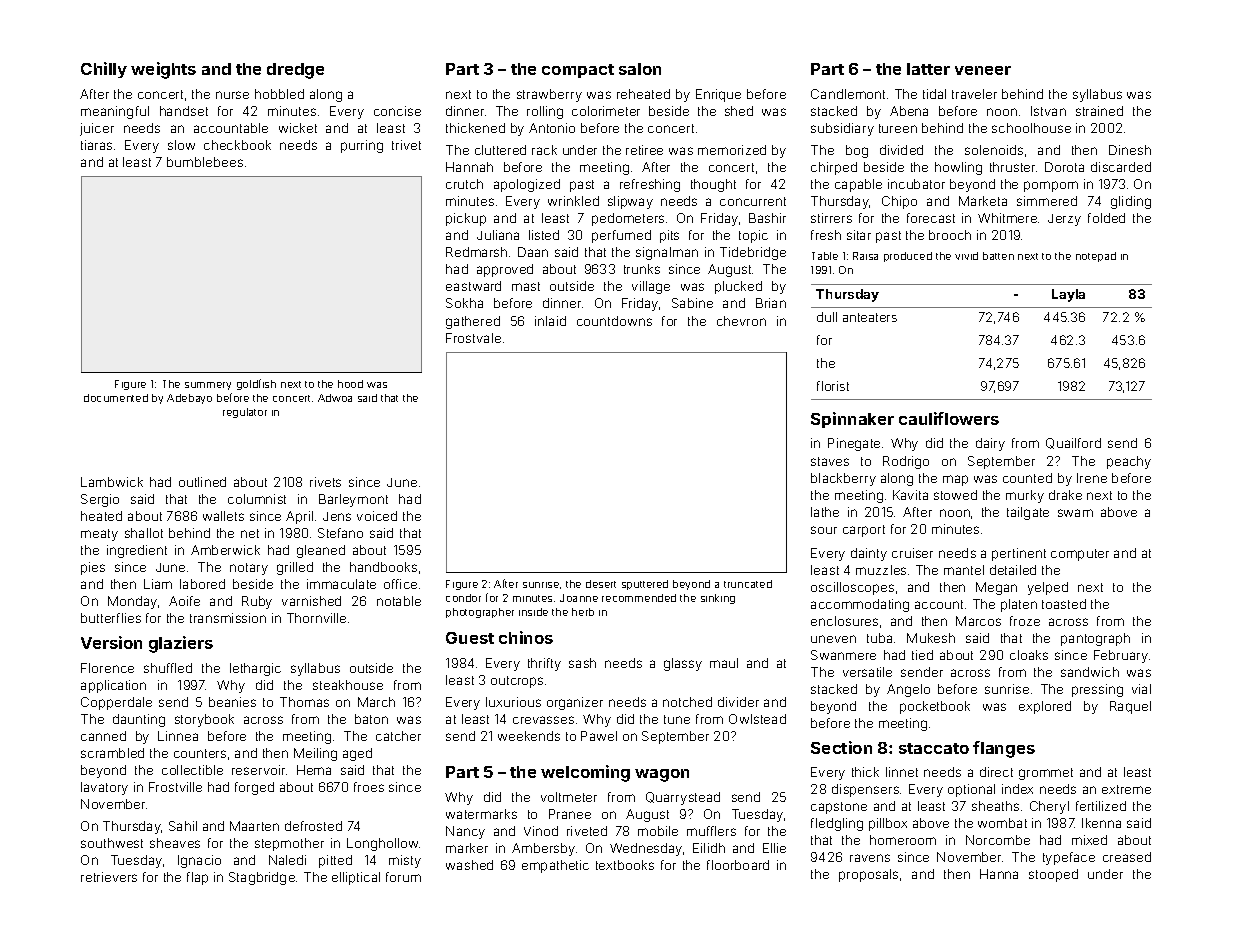  Describe the element at coordinates (481, 814) in the screenshot. I see `watermarks` at that location.
